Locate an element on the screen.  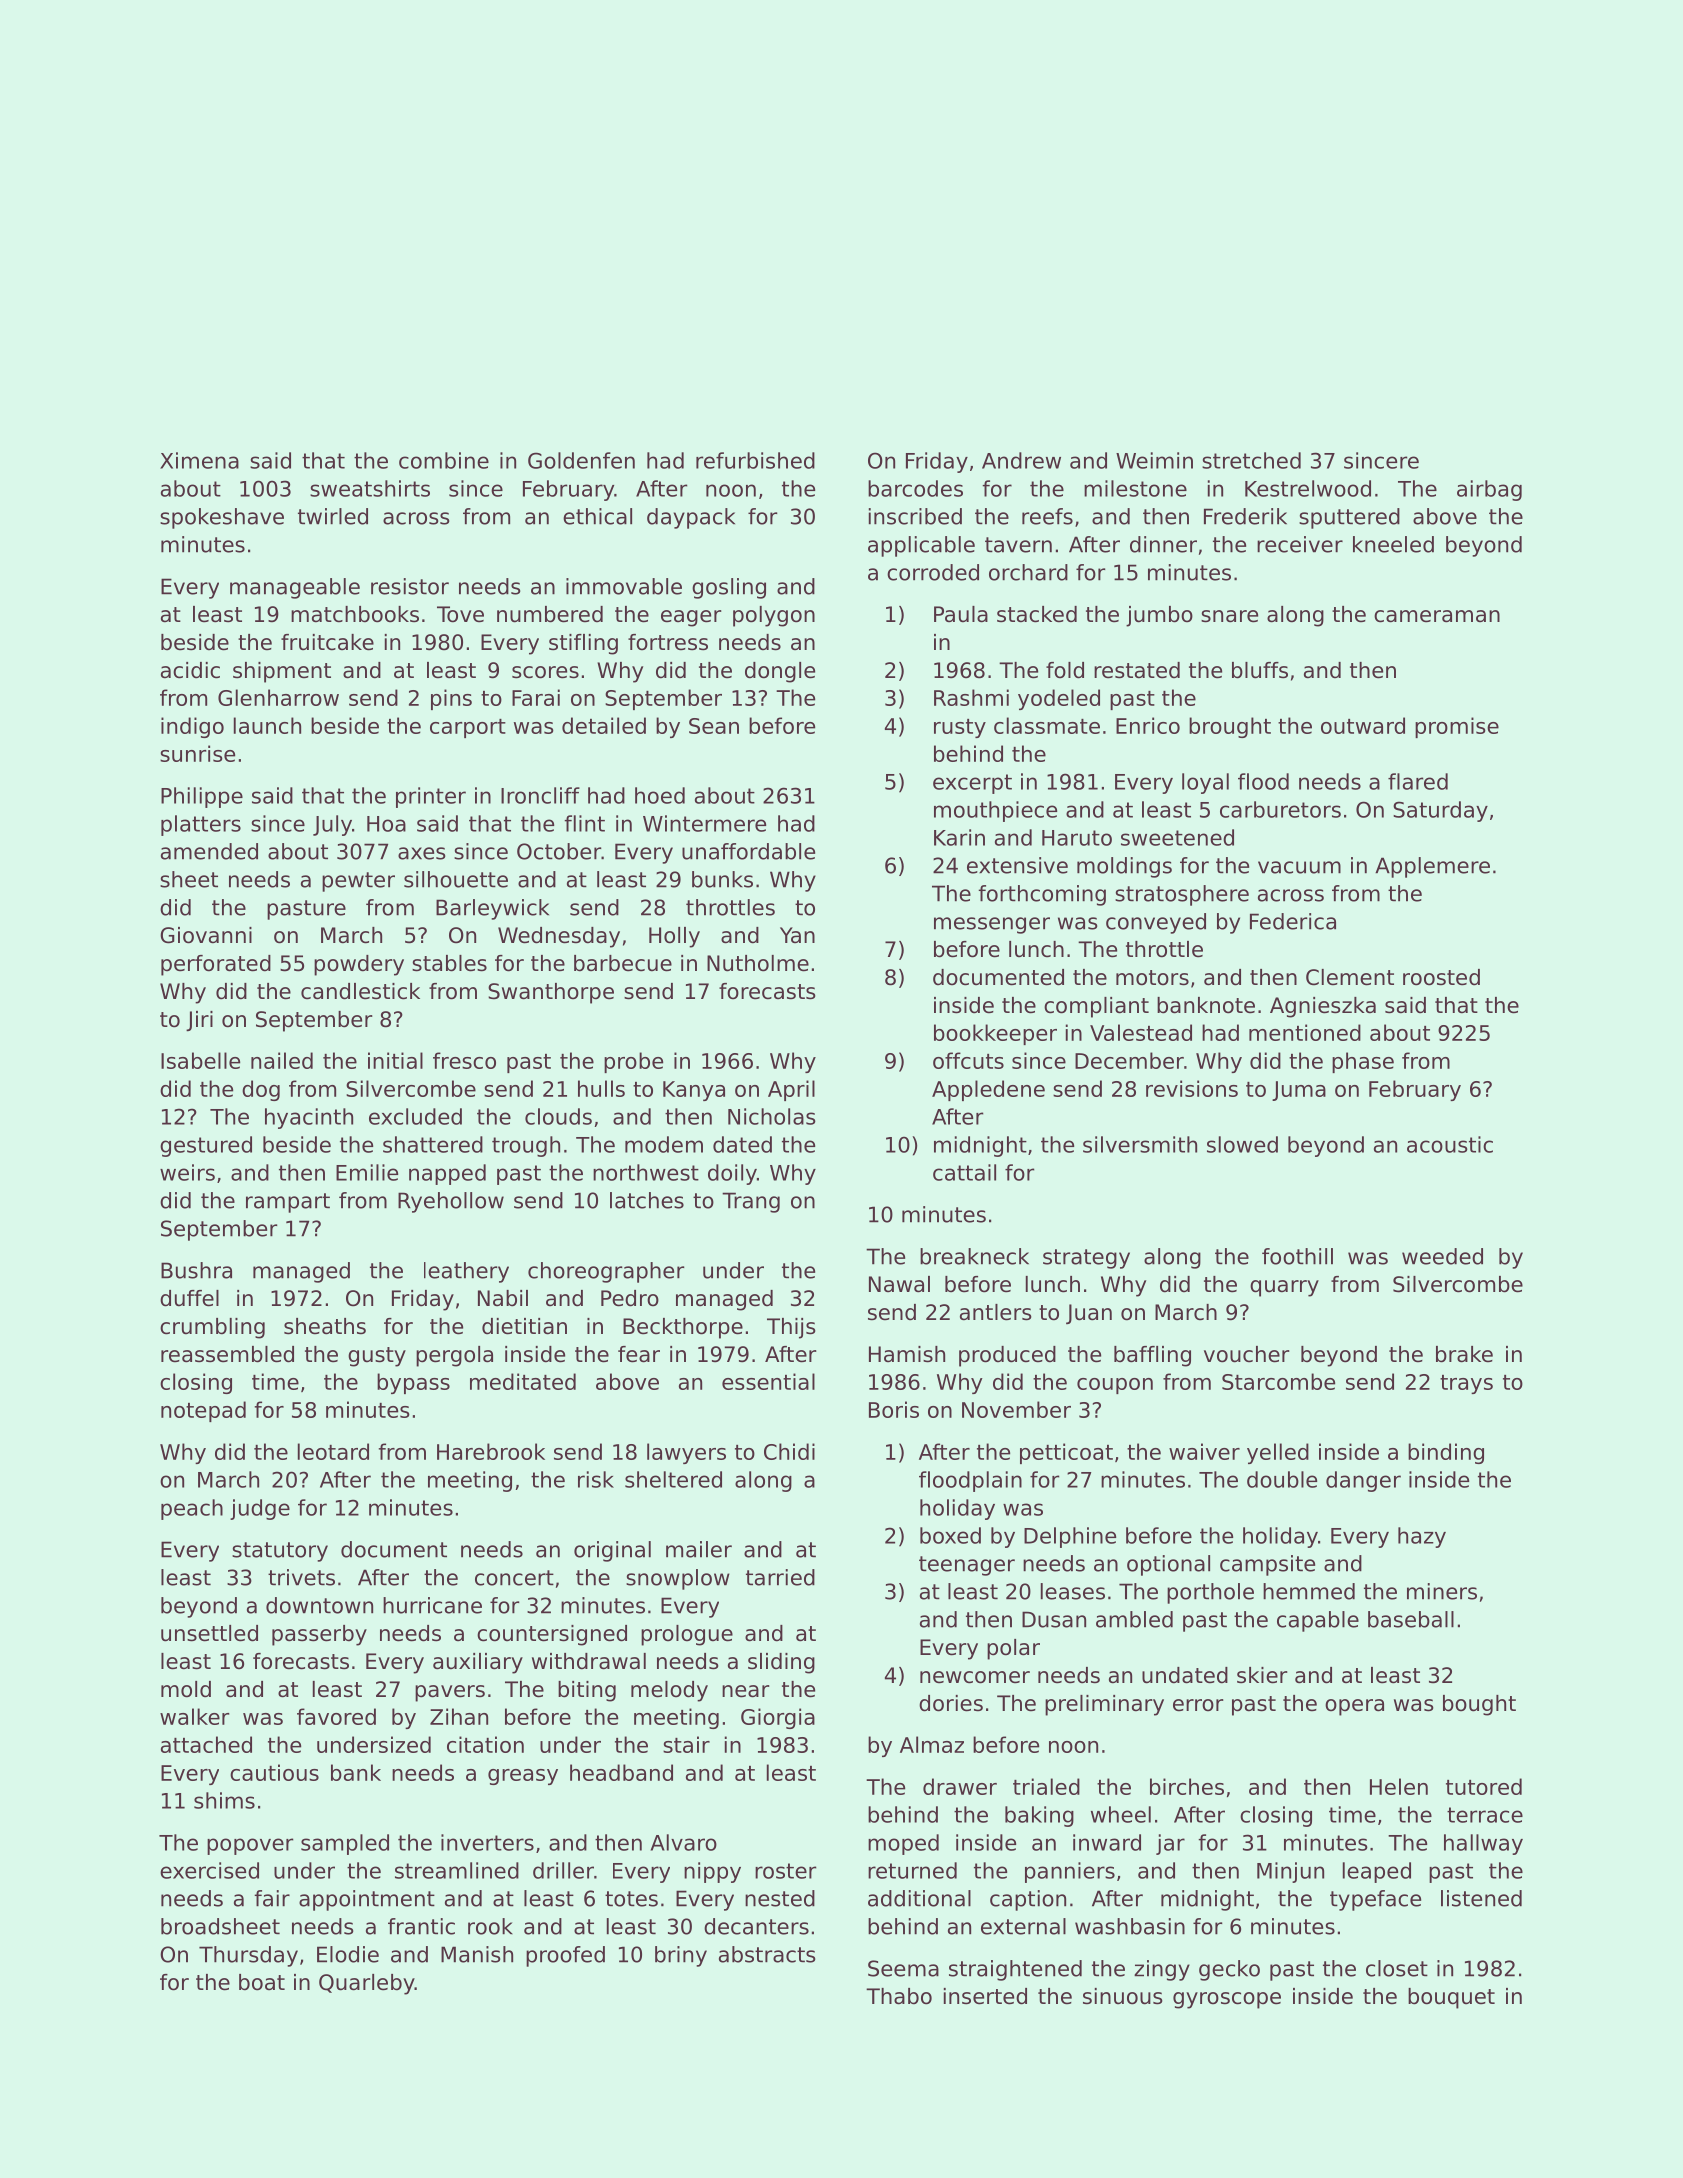
brake is located at coordinates (1464, 1354).
